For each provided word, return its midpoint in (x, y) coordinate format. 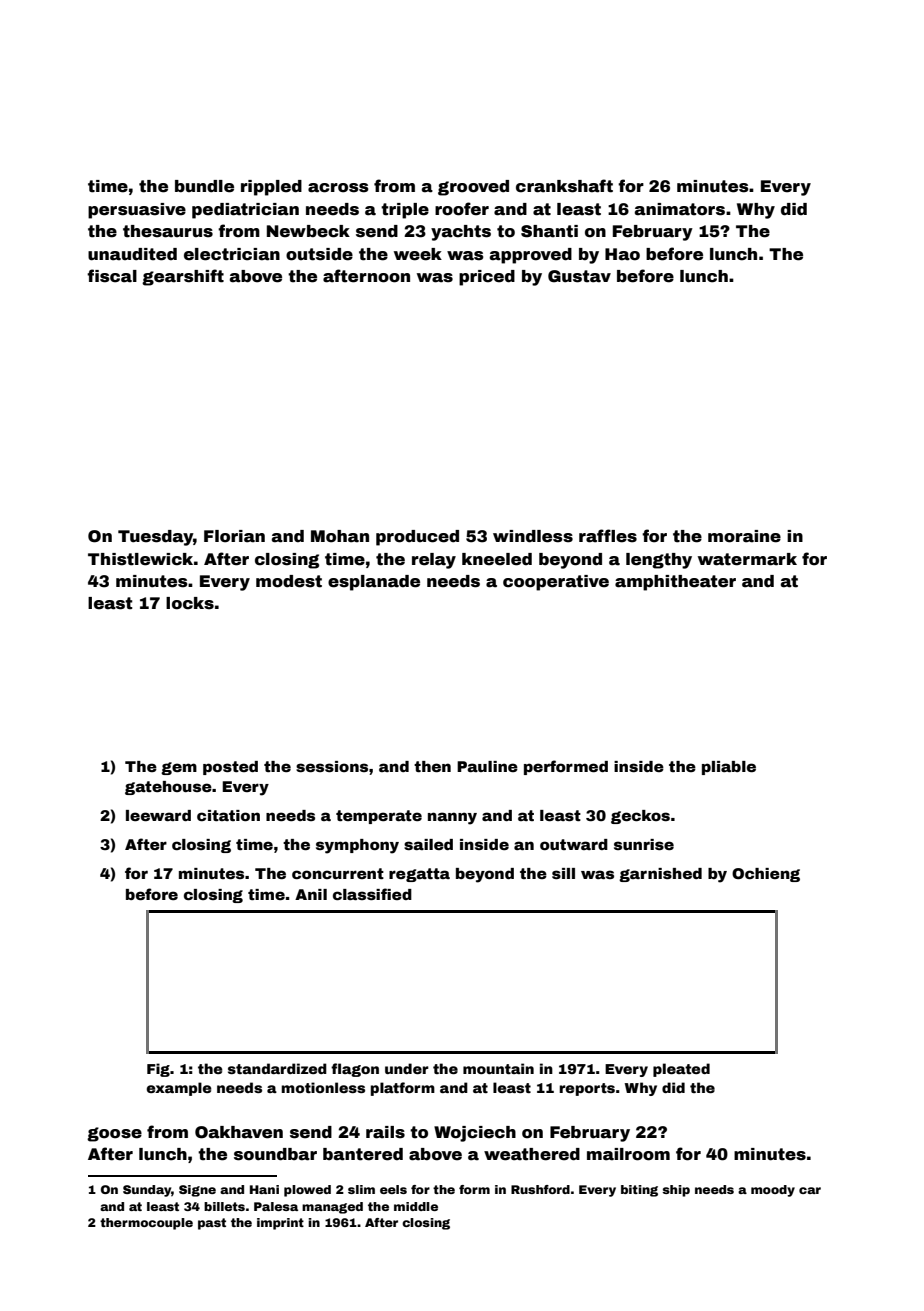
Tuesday (155, 538)
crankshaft (564, 186)
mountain (498, 1068)
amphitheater (675, 583)
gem (179, 768)
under (407, 1068)
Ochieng (766, 875)
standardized (277, 1068)
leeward (158, 815)
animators (680, 209)
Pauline (487, 766)
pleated (681, 1070)
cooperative (556, 583)
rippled (271, 188)
